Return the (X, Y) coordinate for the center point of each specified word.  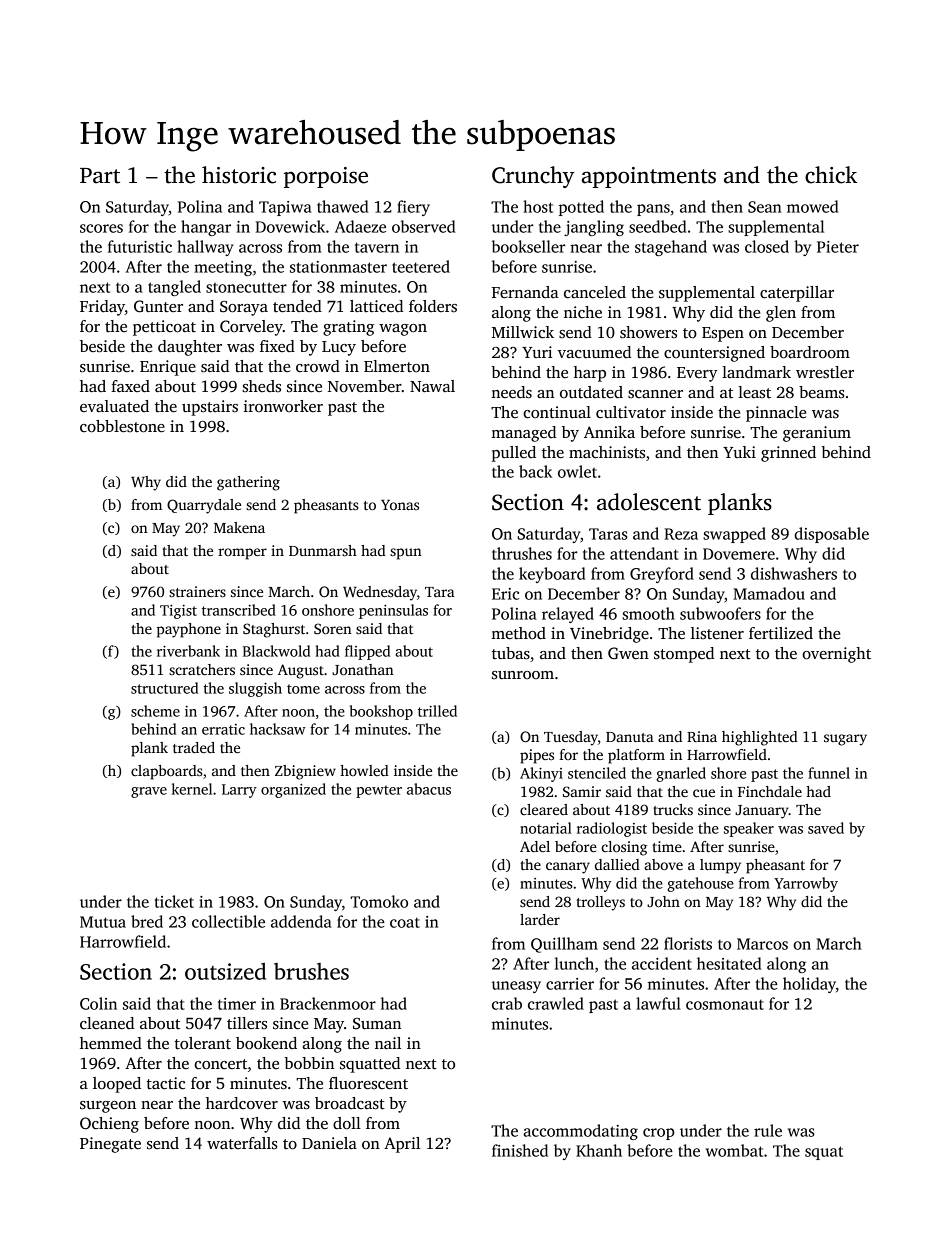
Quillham (564, 945)
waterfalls (242, 1143)
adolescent (649, 502)
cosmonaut (725, 1005)
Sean (764, 207)
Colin (98, 1003)
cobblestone (122, 426)
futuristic (140, 246)
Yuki (739, 452)
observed (423, 226)
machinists (607, 452)
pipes (537, 756)
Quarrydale (204, 506)
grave (149, 792)
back (535, 471)
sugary (845, 740)
